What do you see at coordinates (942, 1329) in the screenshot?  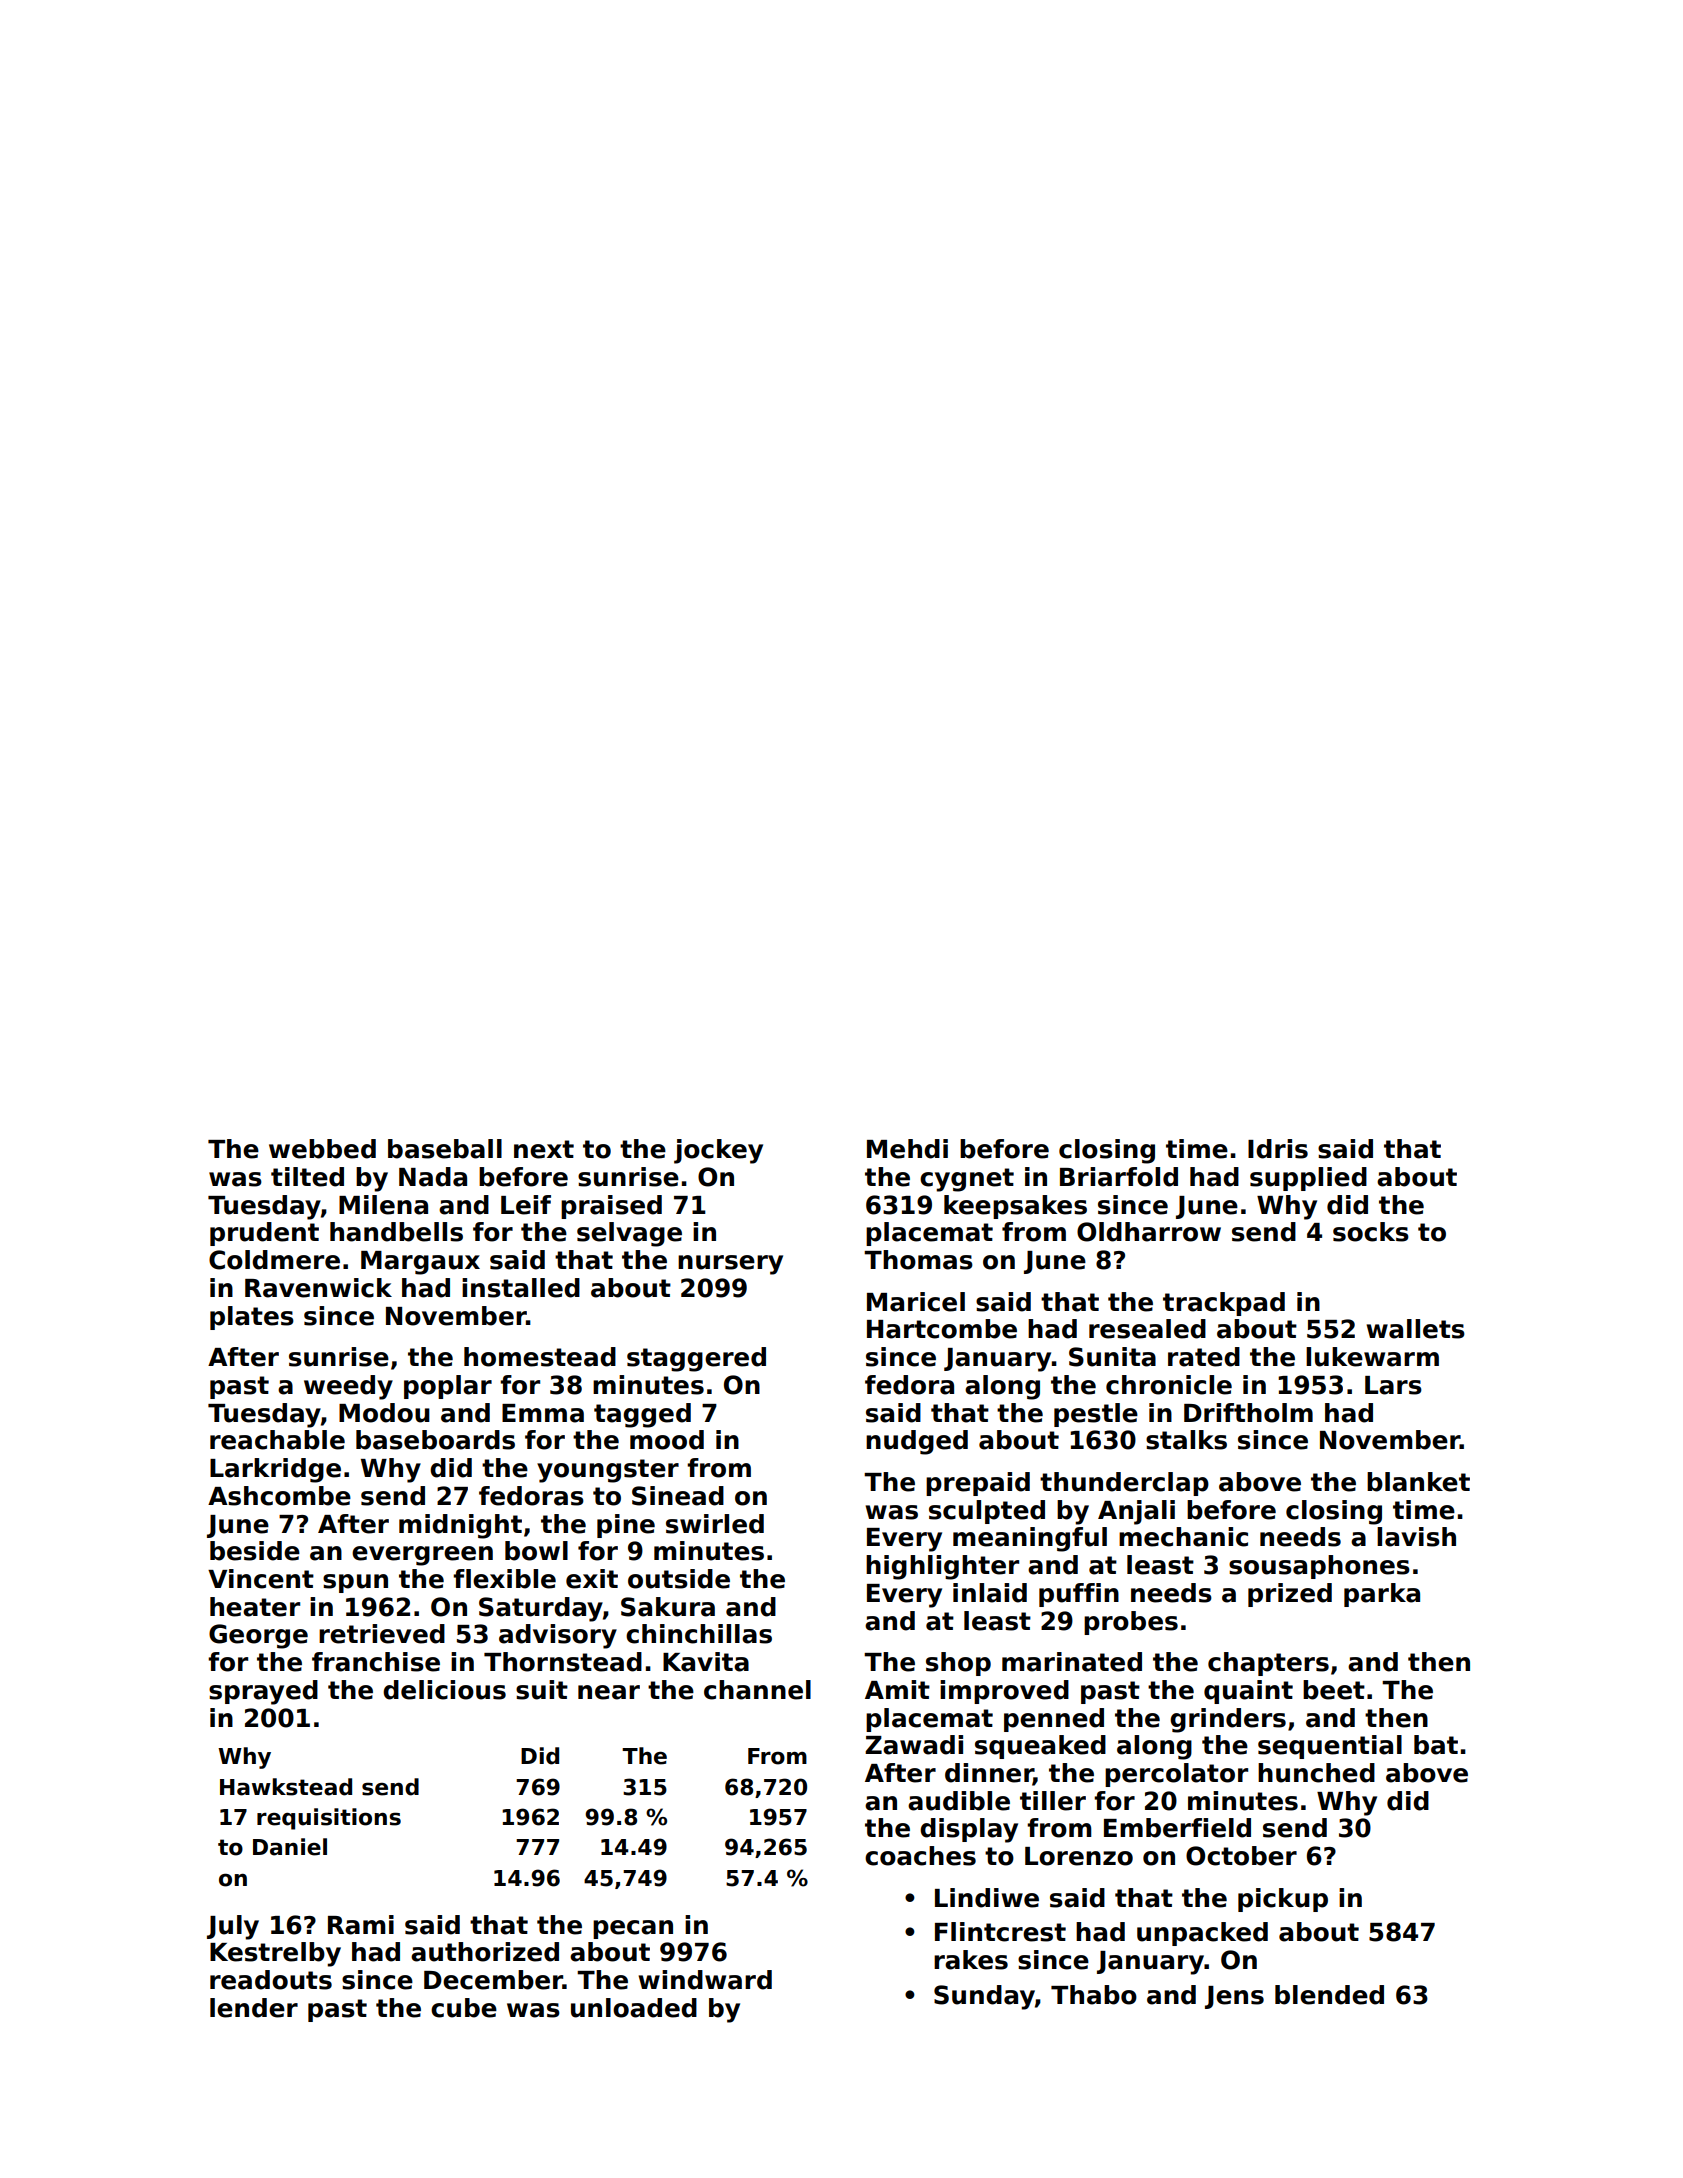 I see `Hartcombe` at bounding box center [942, 1329].
